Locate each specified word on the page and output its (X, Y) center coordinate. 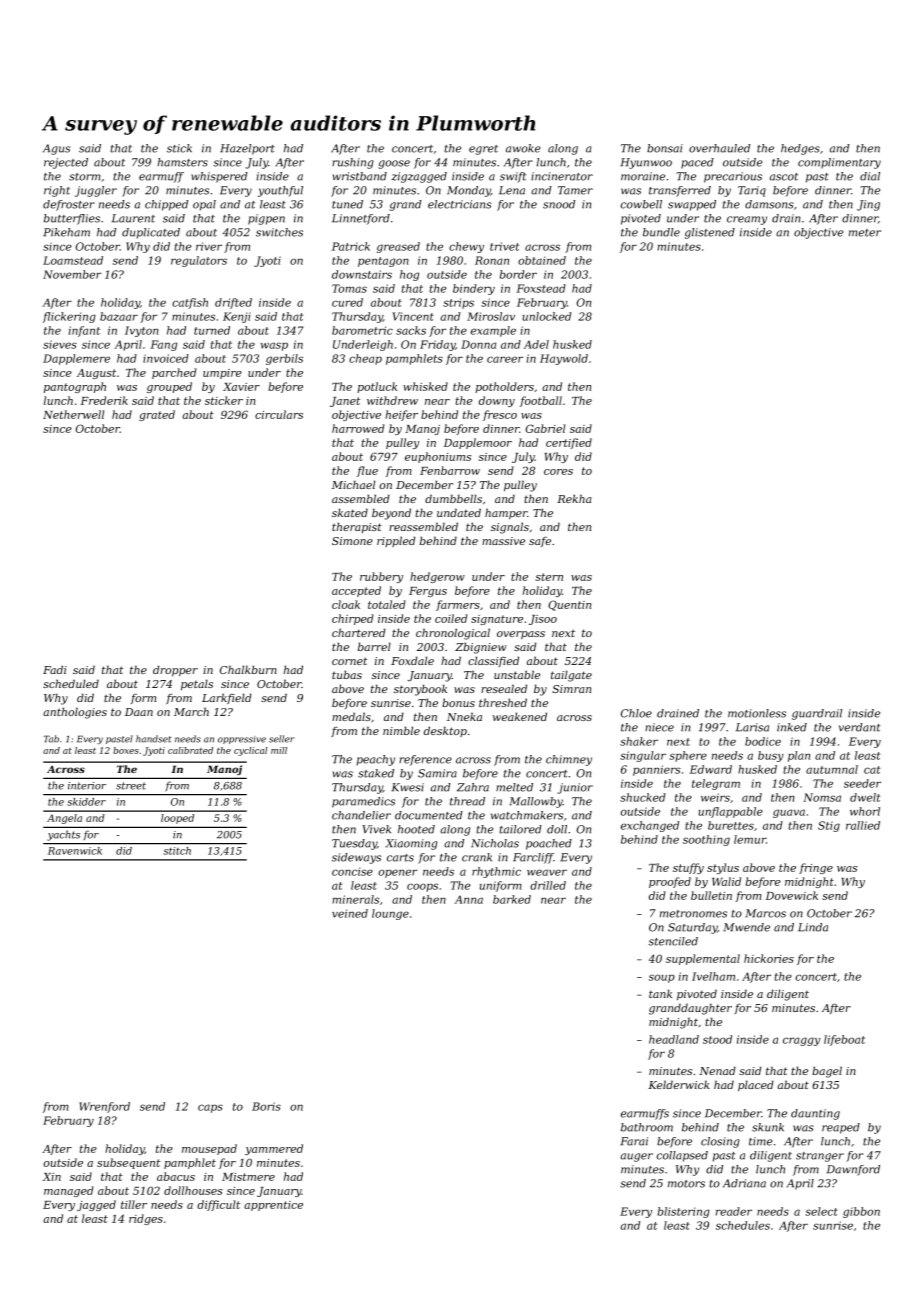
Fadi (55, 669)
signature (497, 620)
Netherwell (73, 414)
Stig (829, 826)
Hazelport (247, 149)
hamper (506, 513)
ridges (146, 1219)
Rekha (574, 498)
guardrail (817, 714)
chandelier (361, 815)
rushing (353, 163)
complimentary (839, 163)
